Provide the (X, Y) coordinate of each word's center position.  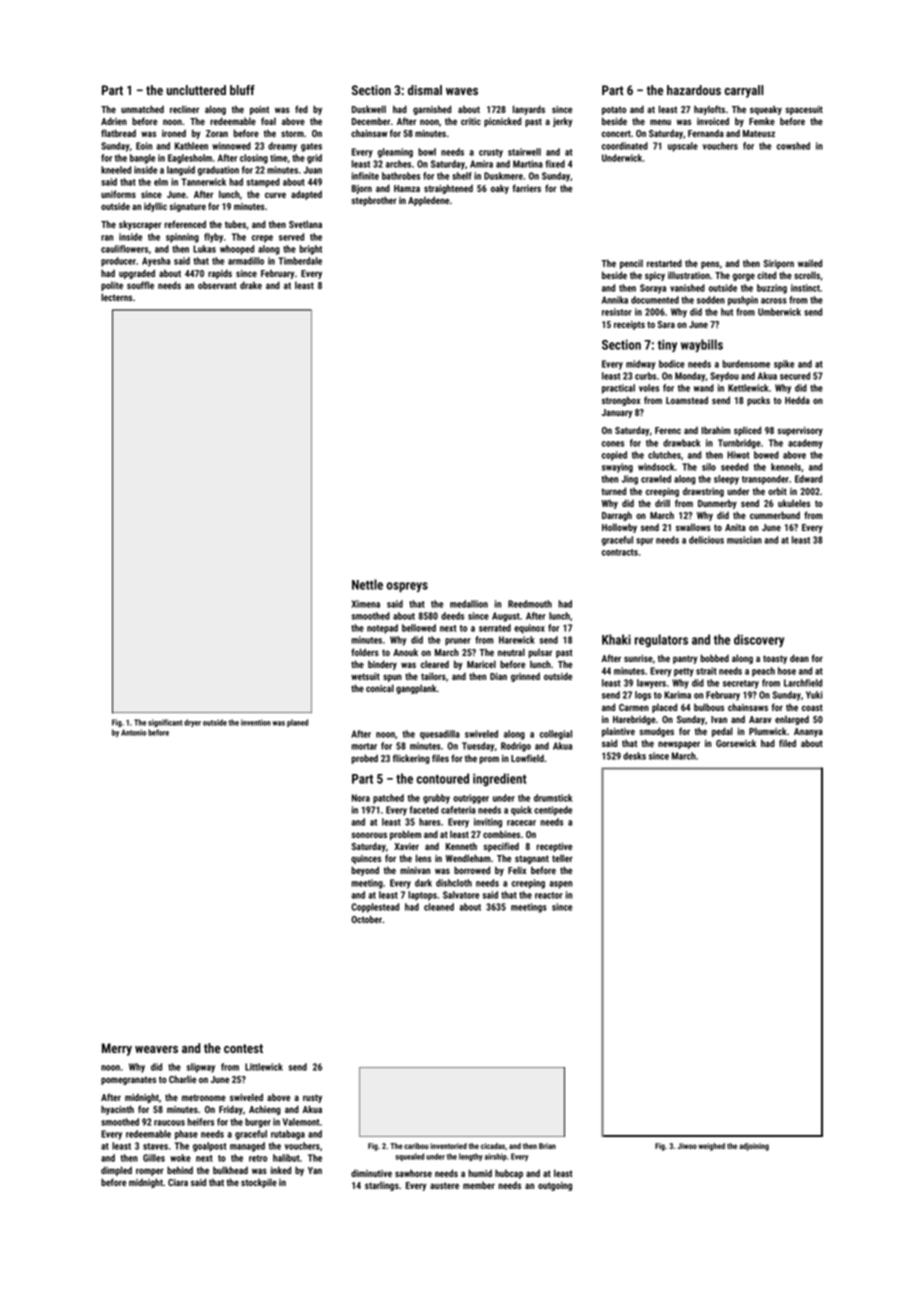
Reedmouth (530, 604)
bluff (242, 90)
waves (462, 91)
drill (662, 503)
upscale (683, 147)
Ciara (178, 1182)
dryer (192, 723)
